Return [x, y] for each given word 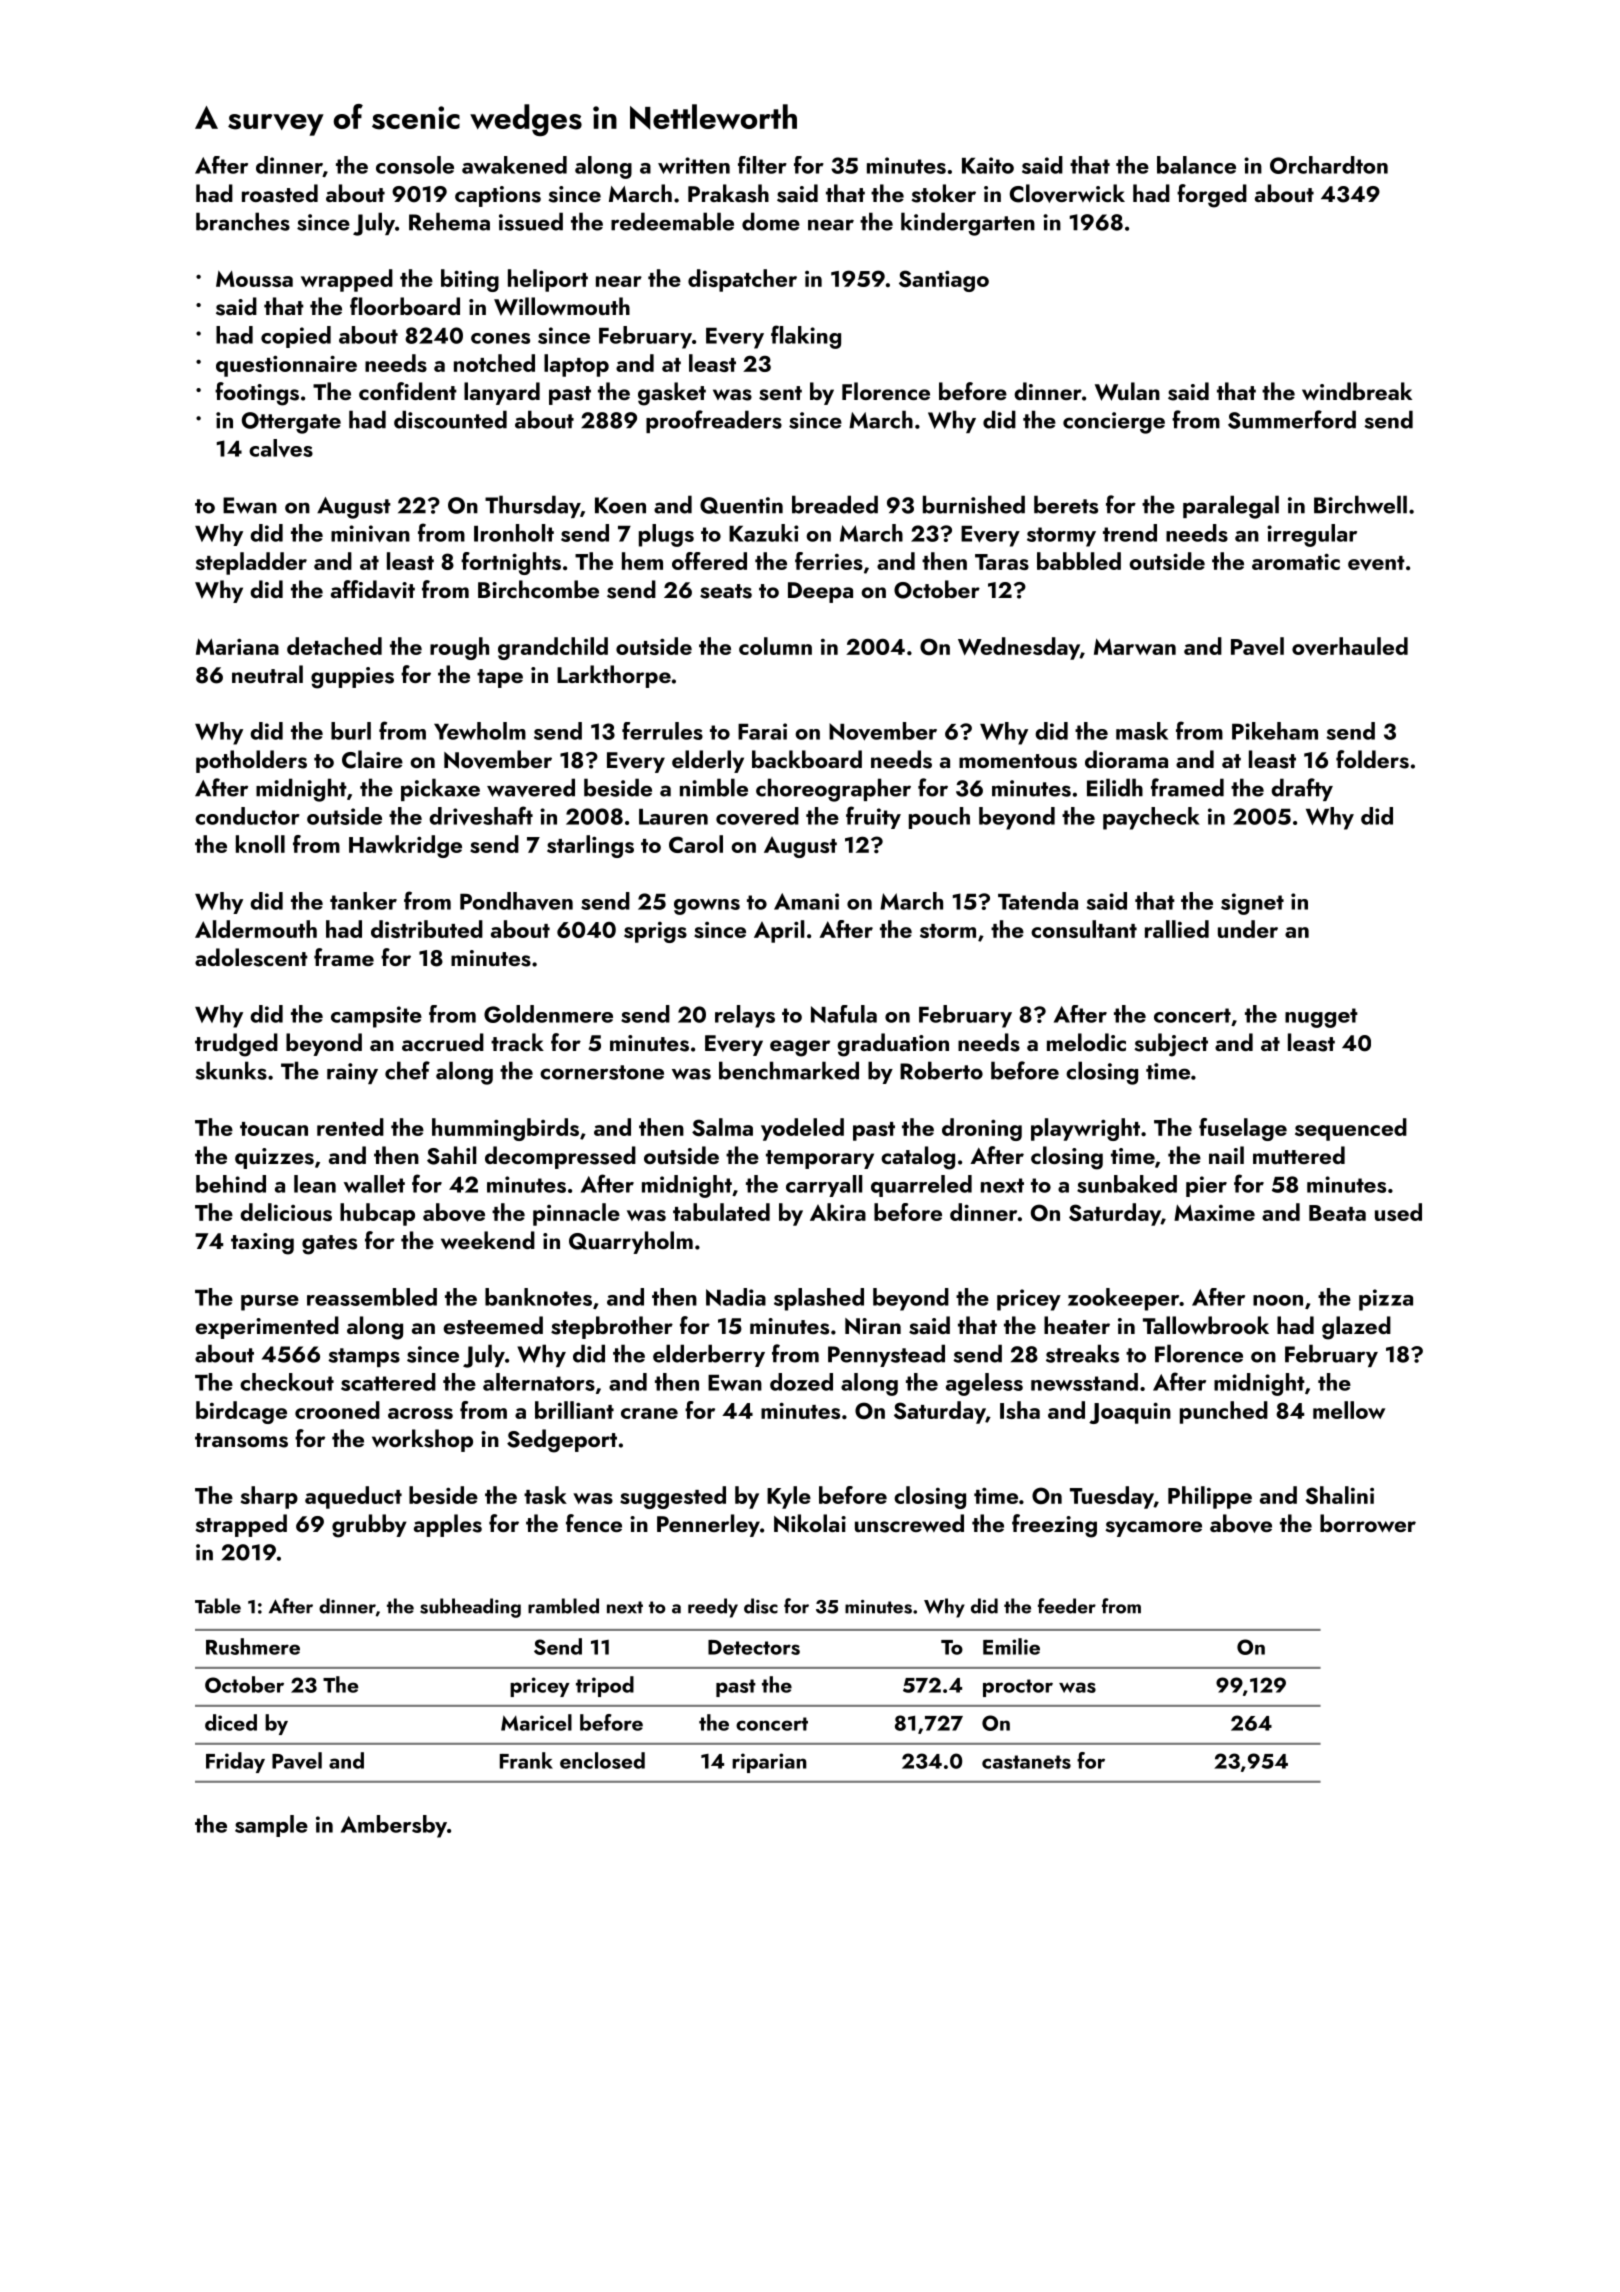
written [694, 165]
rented [350, 1127]
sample [271, 1826]
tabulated [721, 1212]
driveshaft [481, 815]
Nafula [844, 1014]
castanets [1026, 1762]
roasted [280, 193]
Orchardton [1329, 165]
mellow [1349, 1410]
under [1248, 929]
